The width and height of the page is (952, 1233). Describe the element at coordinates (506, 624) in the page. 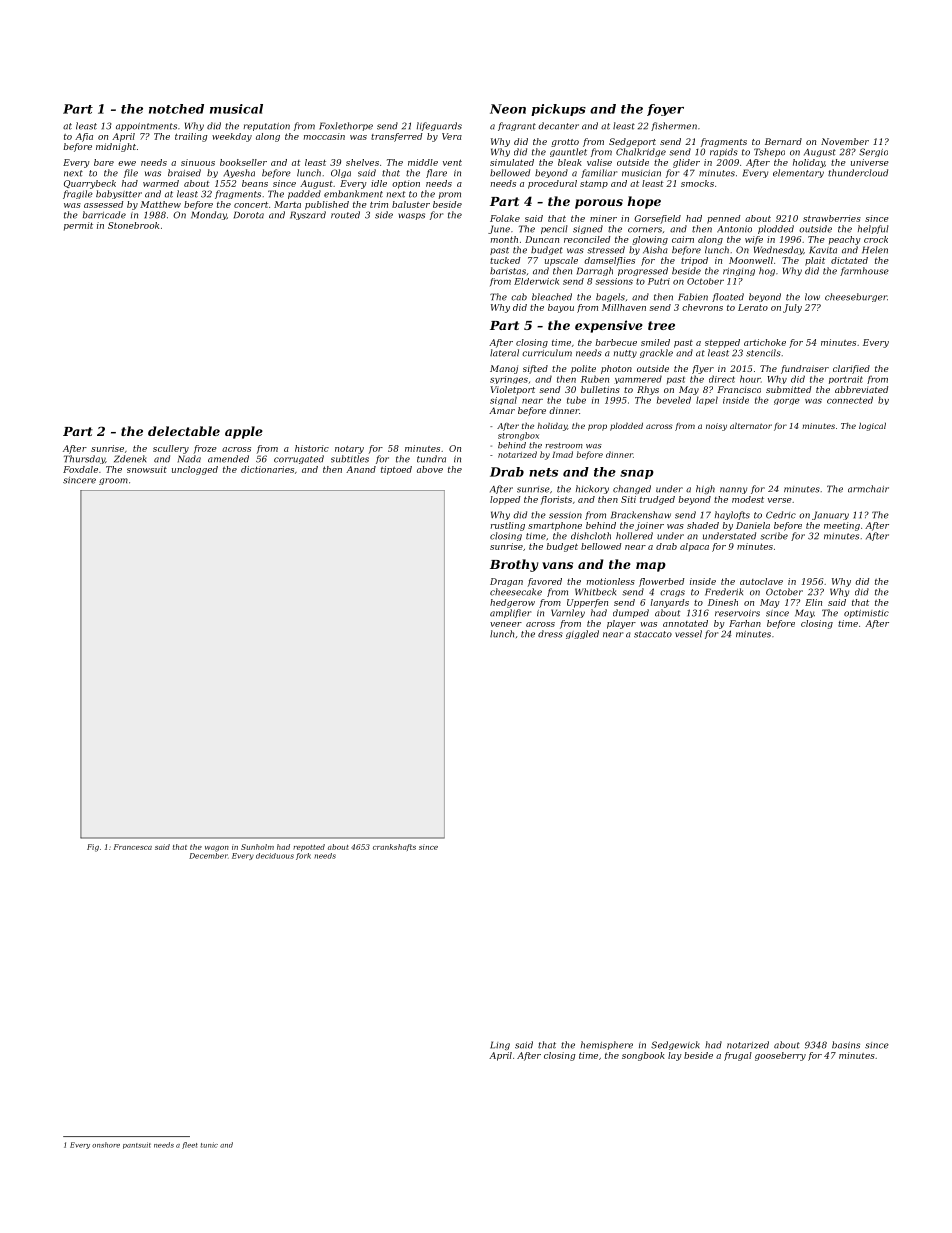

I see `veneer` at that location.
